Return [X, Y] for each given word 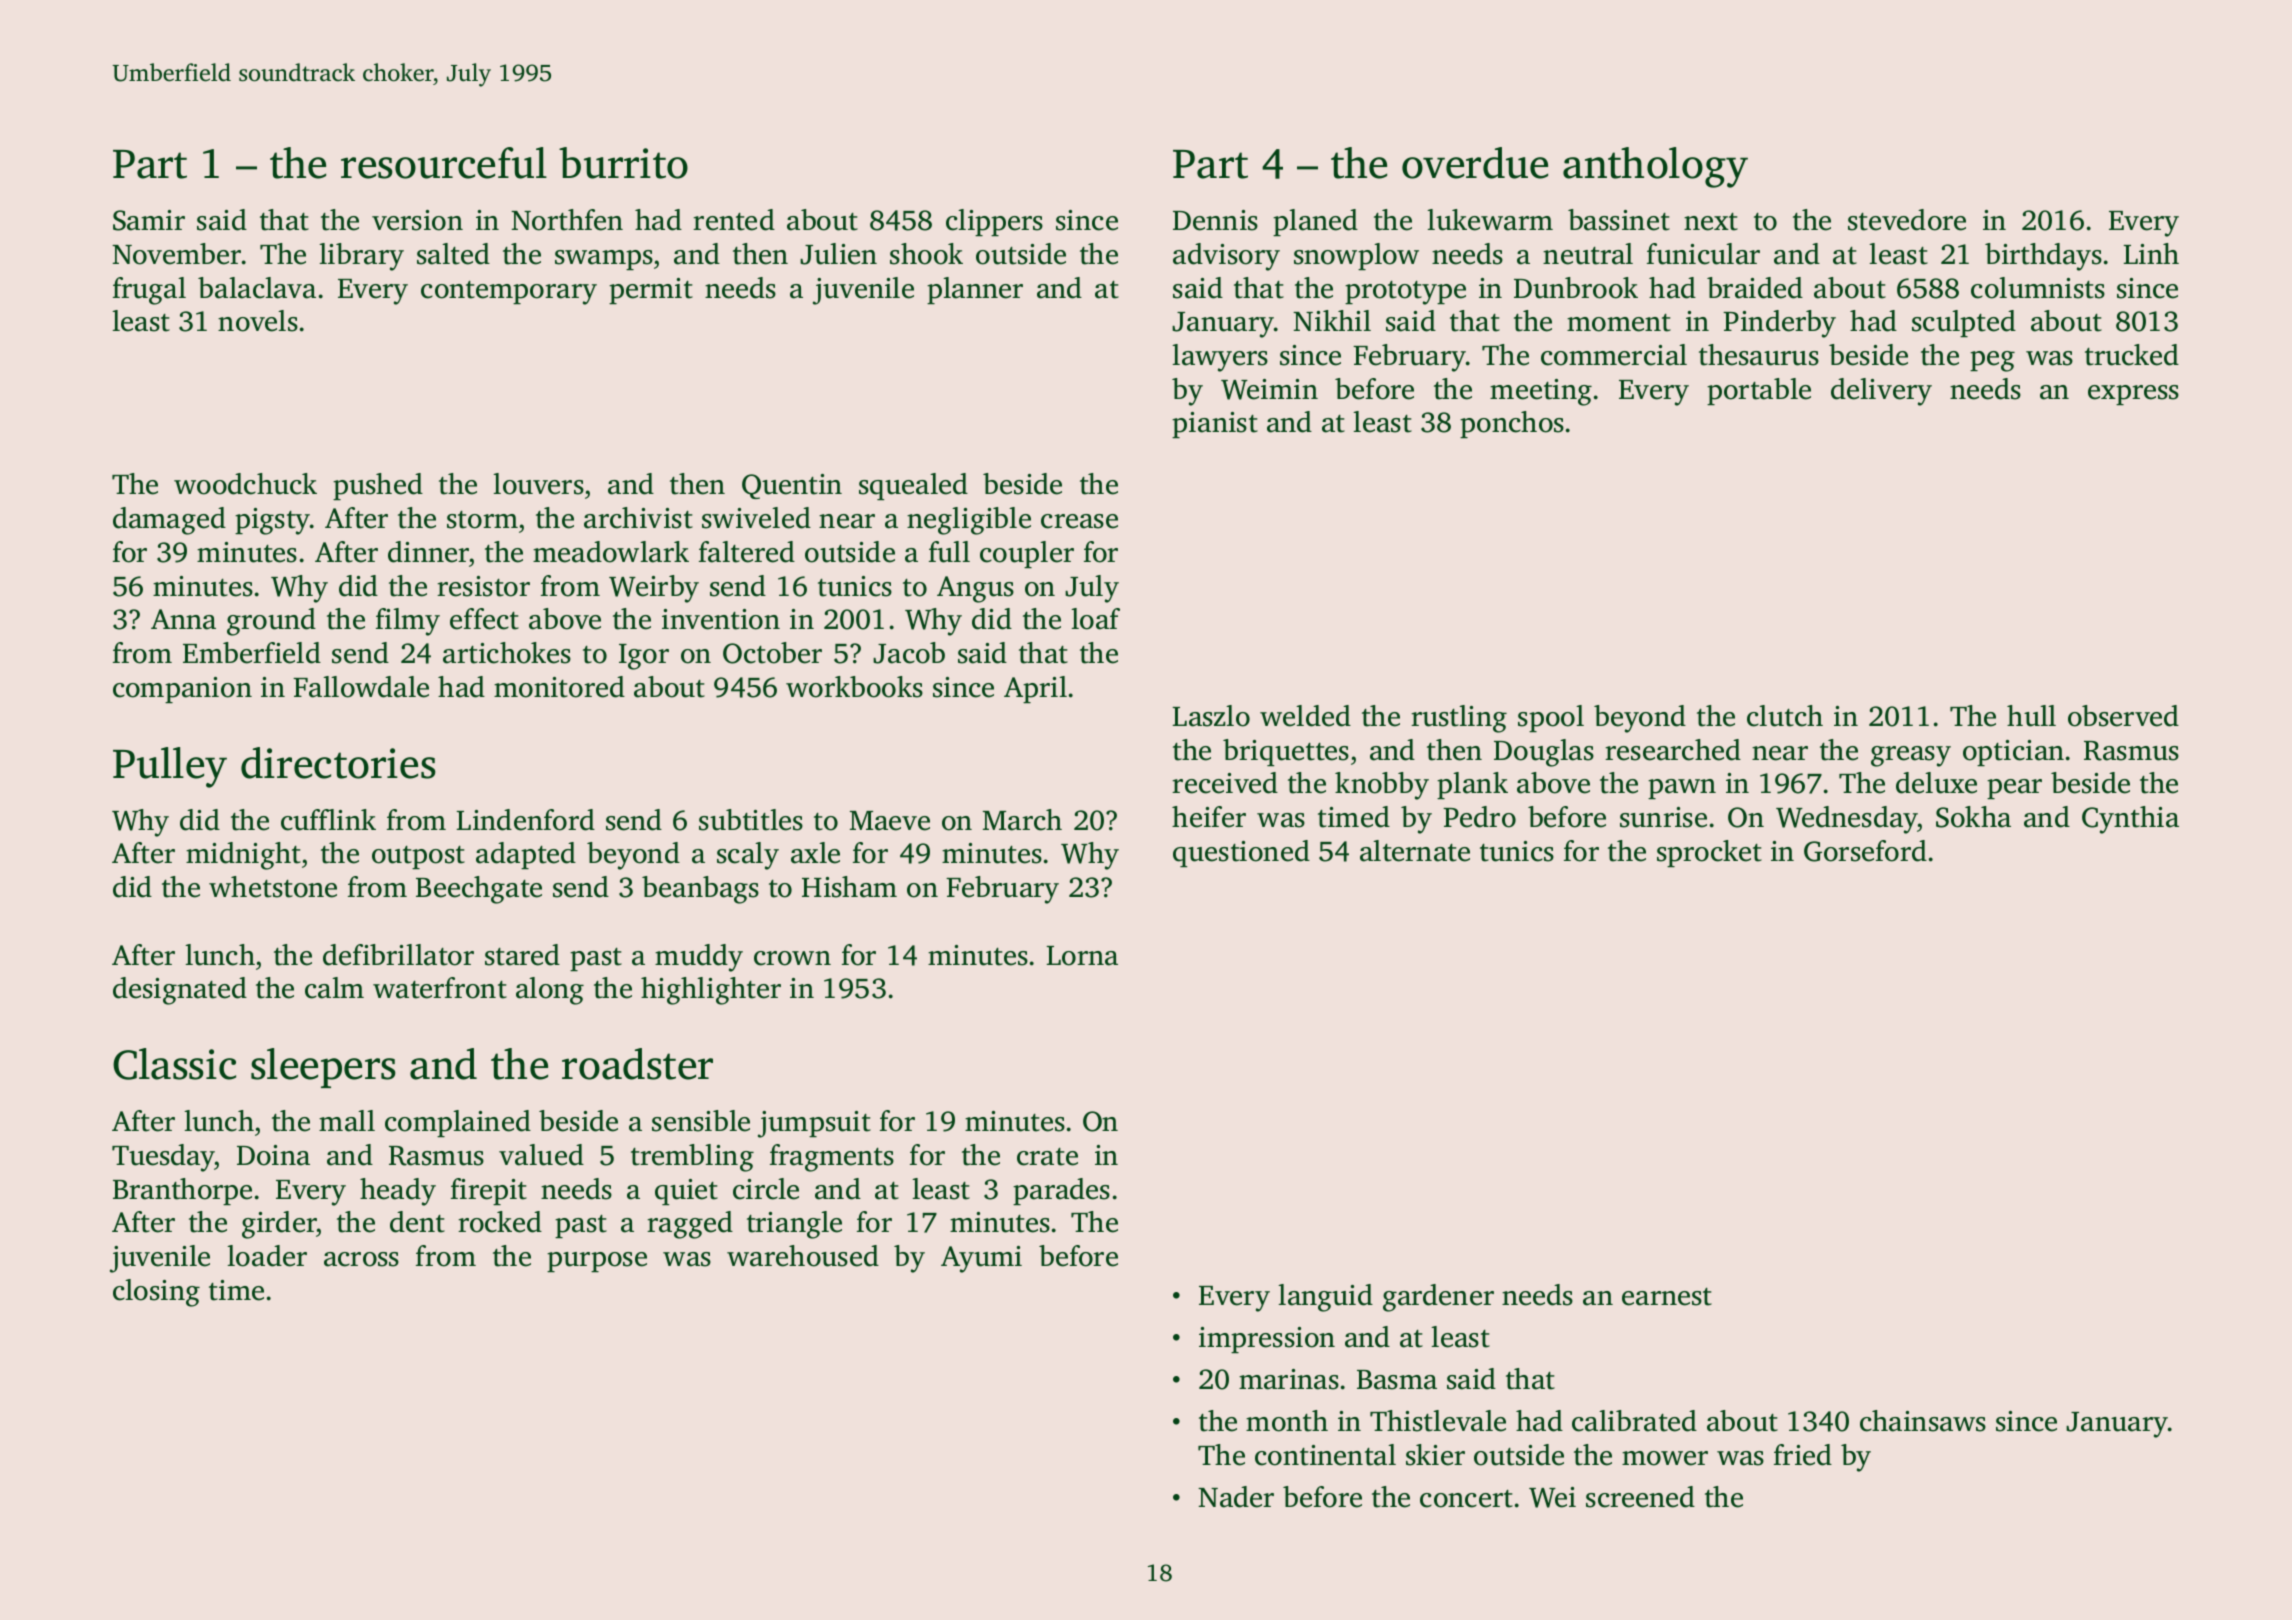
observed [2123, 716]
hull [2031, 716]
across [361, 1259]
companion [182, 690]
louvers [538, 484]
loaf [1095, 619]
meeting [1541, 392]
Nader [1236, 1497]
